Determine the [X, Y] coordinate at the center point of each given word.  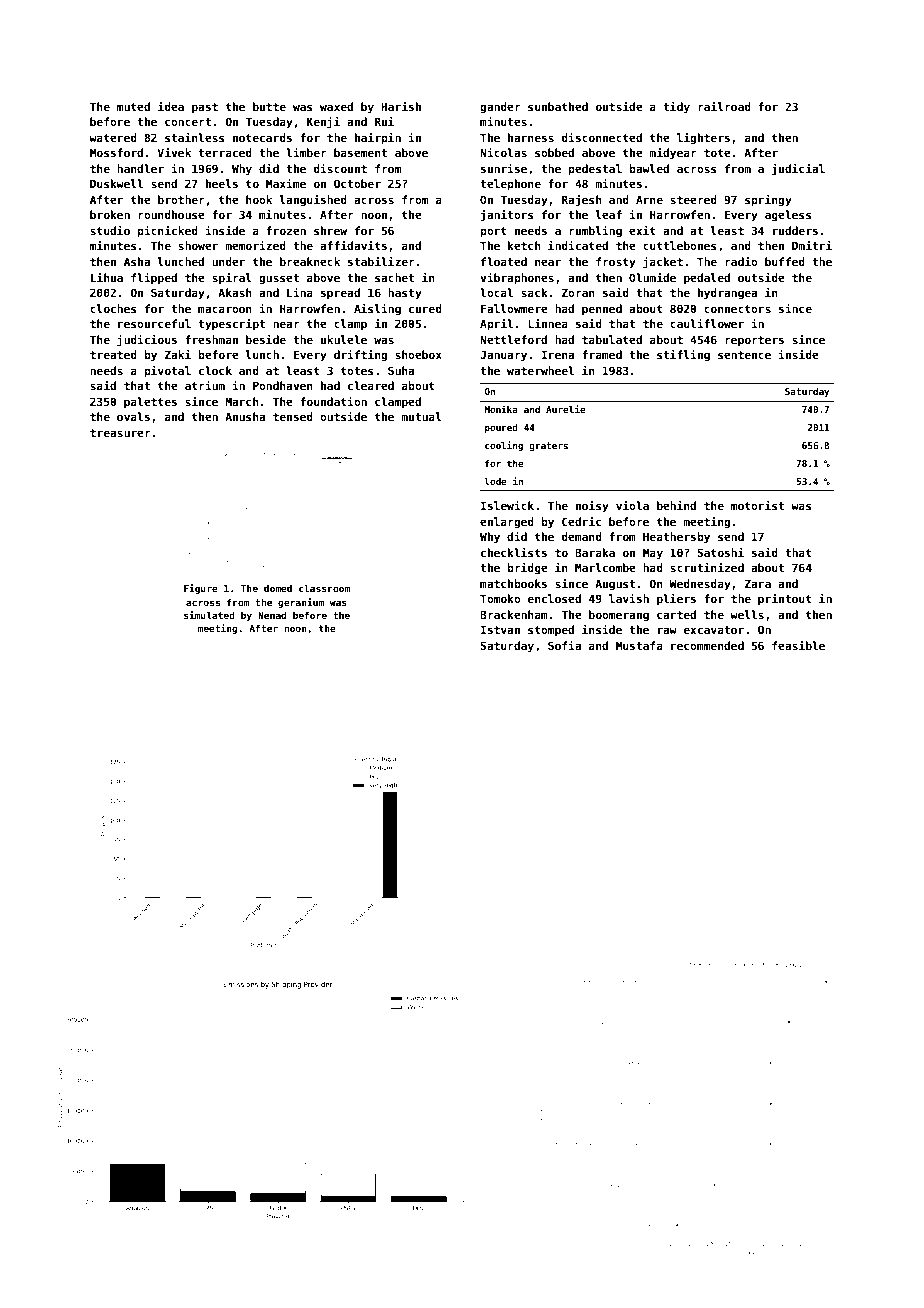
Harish [401, 106]
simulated [209, 615]
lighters [703, 139]
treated [113, 354]
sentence [744, 355]
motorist [757, 505]
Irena [558, 354]
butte [269, 106]
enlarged [507, 523]
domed [278, 588]
